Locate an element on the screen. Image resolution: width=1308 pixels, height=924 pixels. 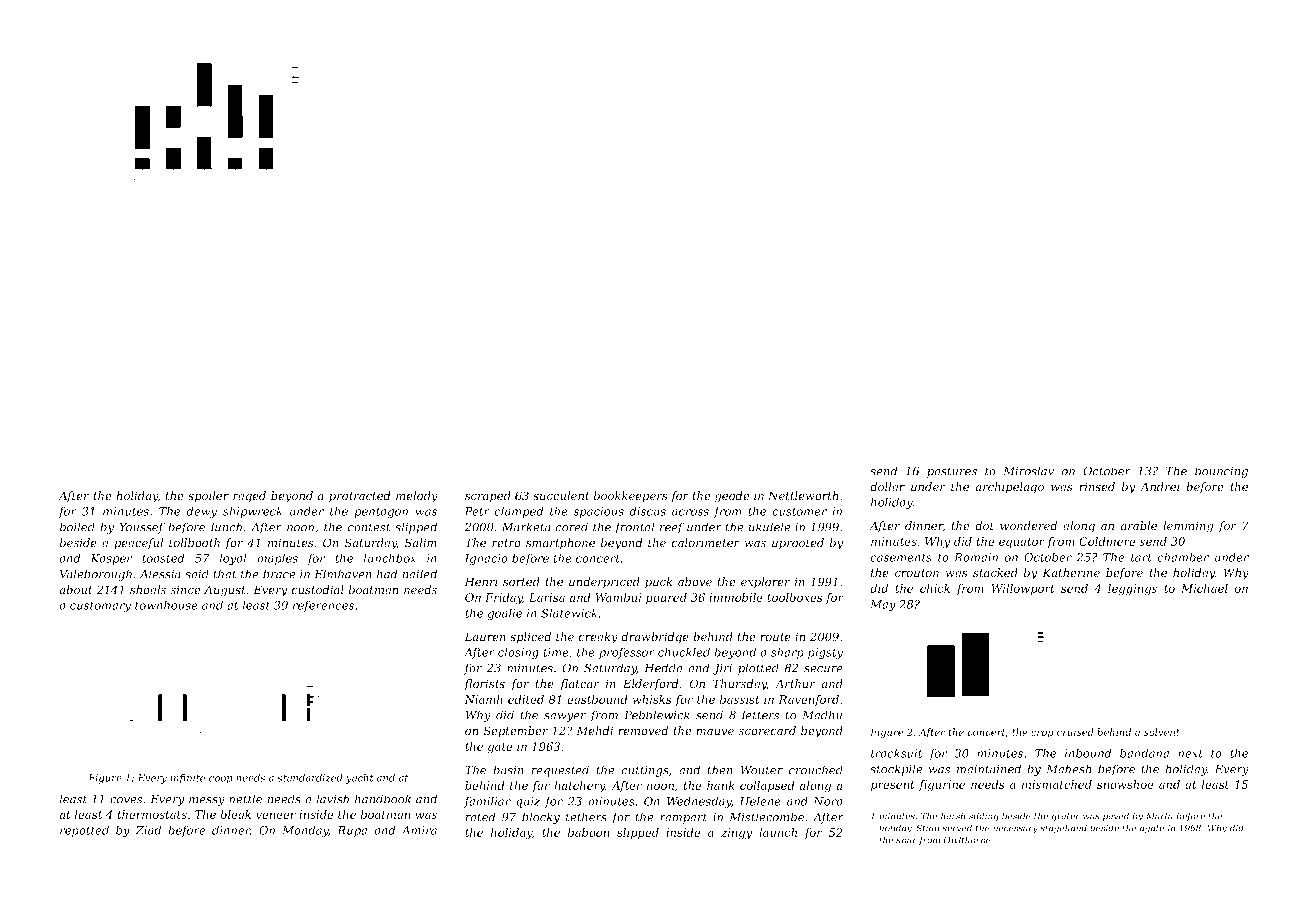
above is located at coordinates (695, 582).
